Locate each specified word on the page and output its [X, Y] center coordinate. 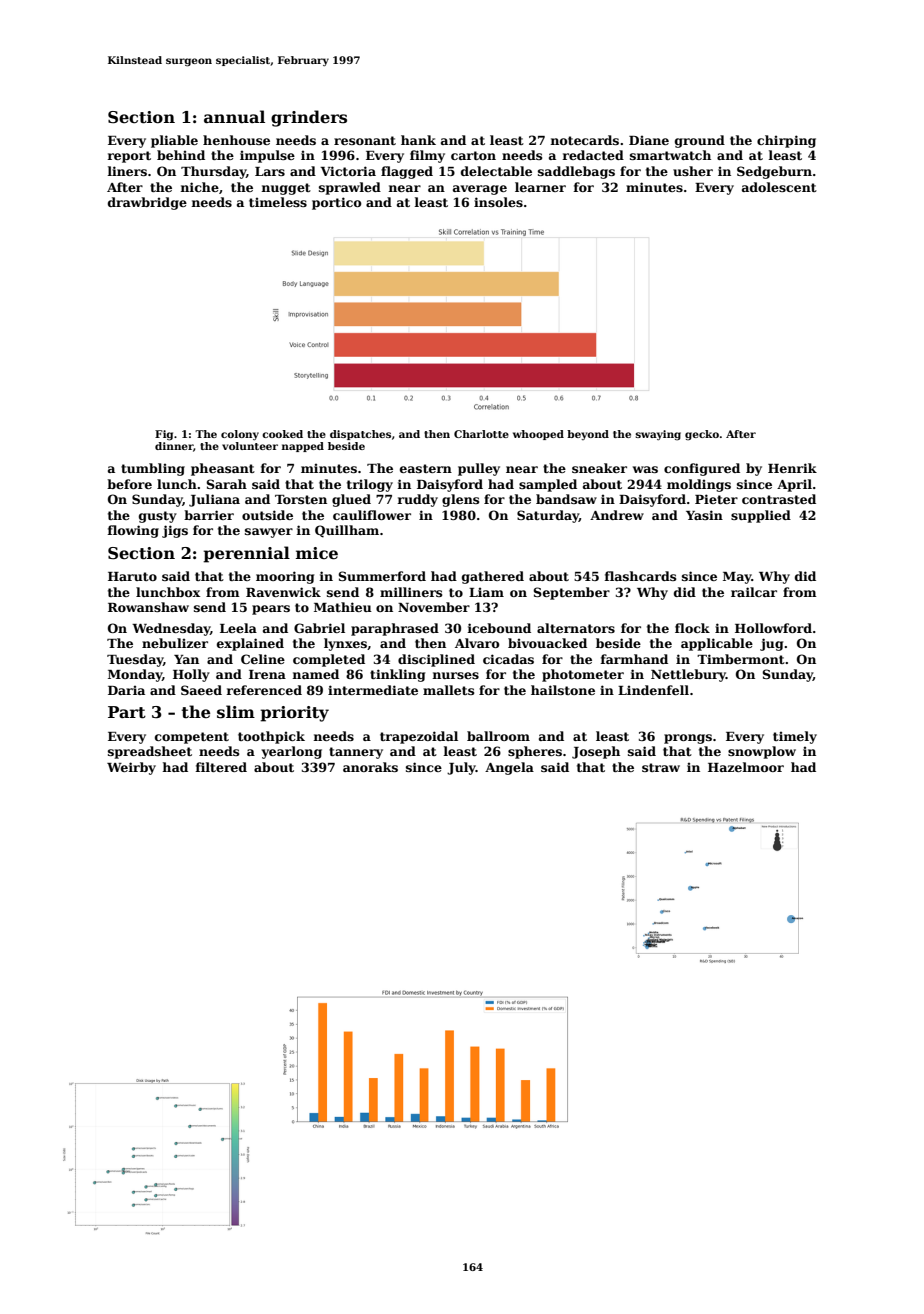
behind [181, 155]
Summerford [382, 576]
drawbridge [147, 203]
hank [418, 140]
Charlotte [481, 434]
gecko [702, 435]
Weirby [131, 768]
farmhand [634, 659]
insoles [498, 202]
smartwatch [670, 155]
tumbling [153, 469]
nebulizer [175, 643]
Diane [649, 140]
